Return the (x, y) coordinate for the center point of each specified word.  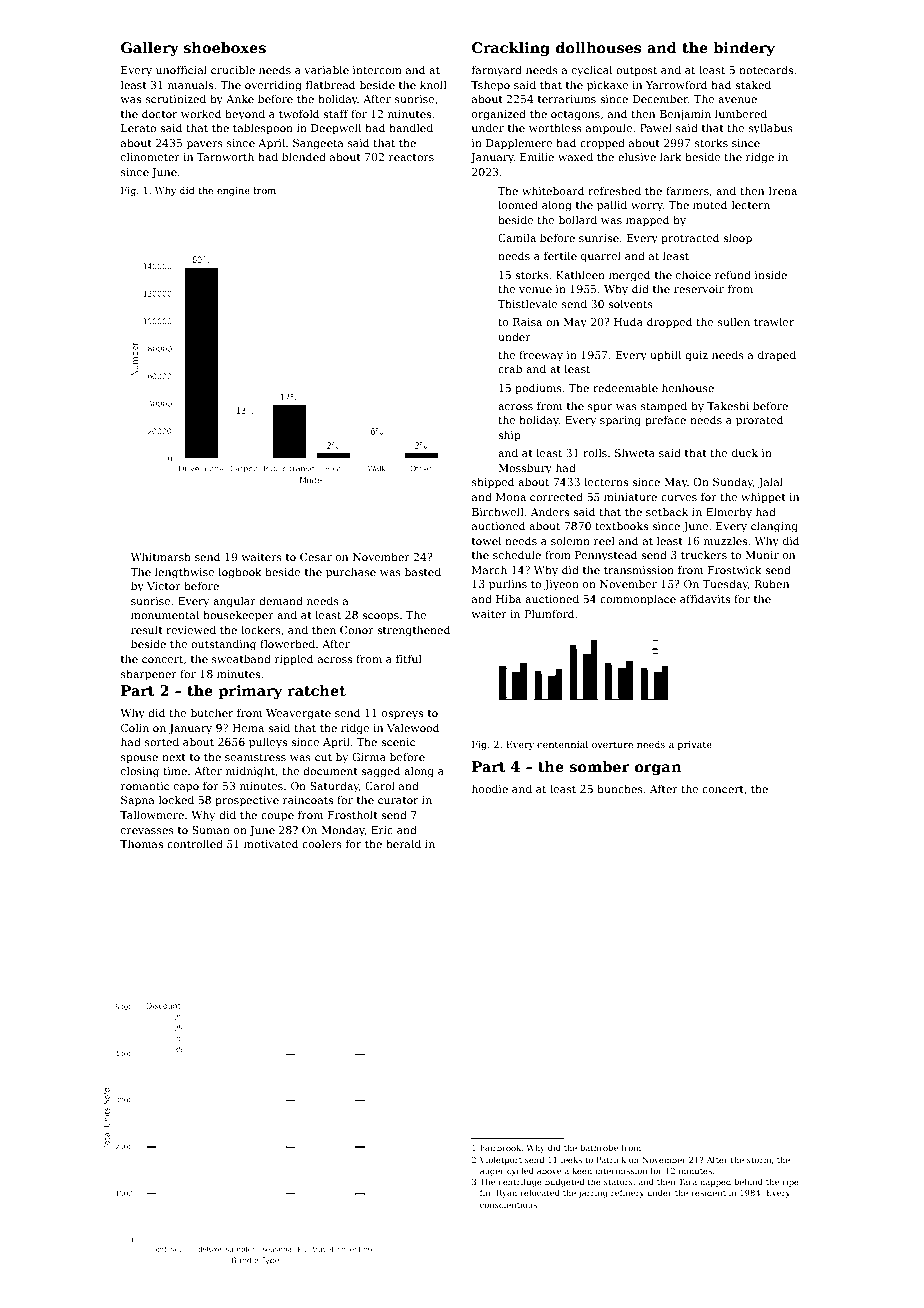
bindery (744, 49)
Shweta (635, 452)
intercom (377, 70)
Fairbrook (501, 1147)
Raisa (527, 322)
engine (233, 191)
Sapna (138, 801)
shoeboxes (225, 47)
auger (492, 1172)
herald (403, 843)
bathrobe (599, 1147)
